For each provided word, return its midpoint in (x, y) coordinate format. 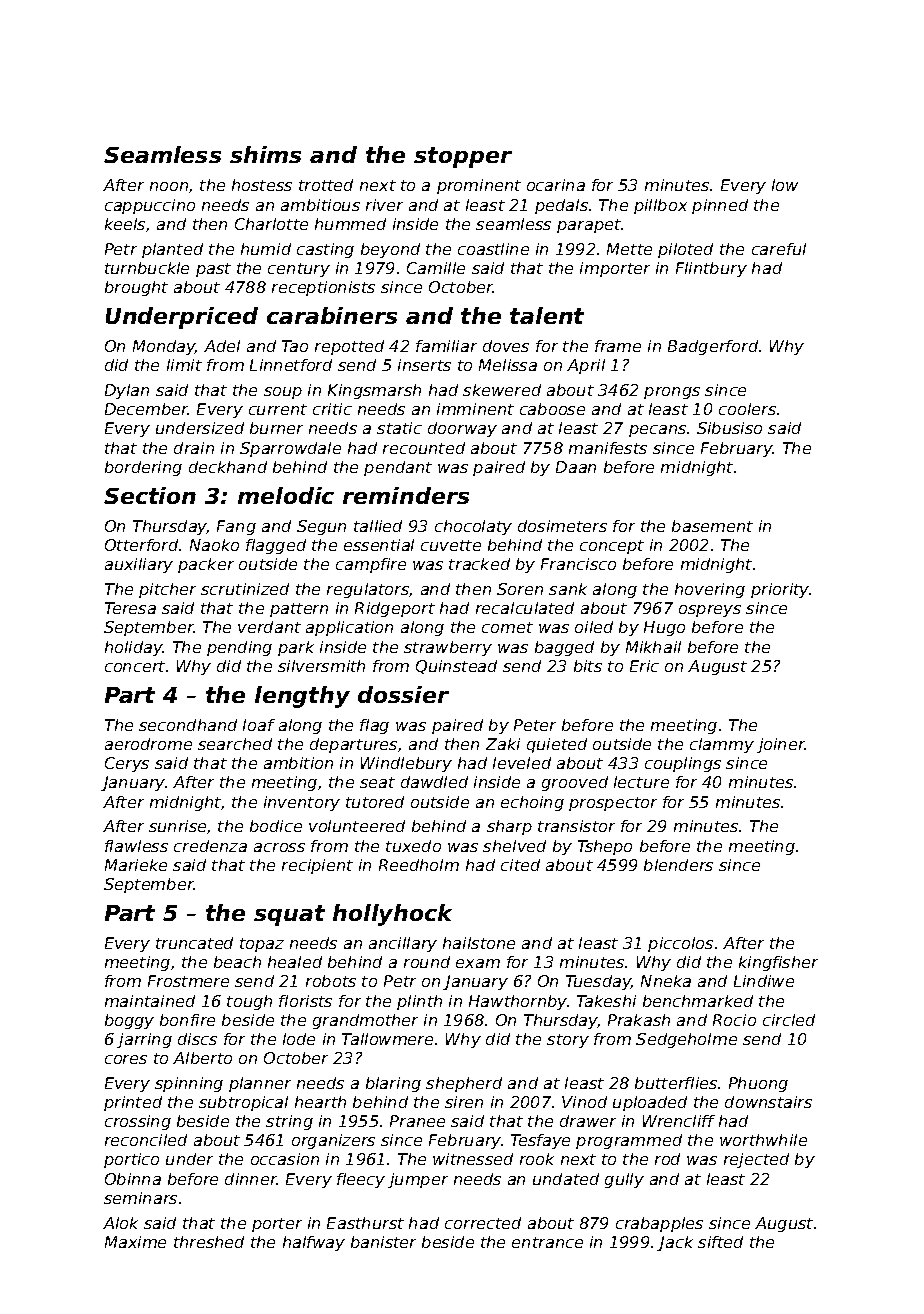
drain (194, 448)
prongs (672, 393)
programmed (629, 1141)
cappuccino (150, 206)
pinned (720, 206)
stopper (463, 157)
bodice (276, 826)
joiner (781, 745)
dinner (251, 1179)
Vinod (584, 1102)
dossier (403, 694)
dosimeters (562, 526)
